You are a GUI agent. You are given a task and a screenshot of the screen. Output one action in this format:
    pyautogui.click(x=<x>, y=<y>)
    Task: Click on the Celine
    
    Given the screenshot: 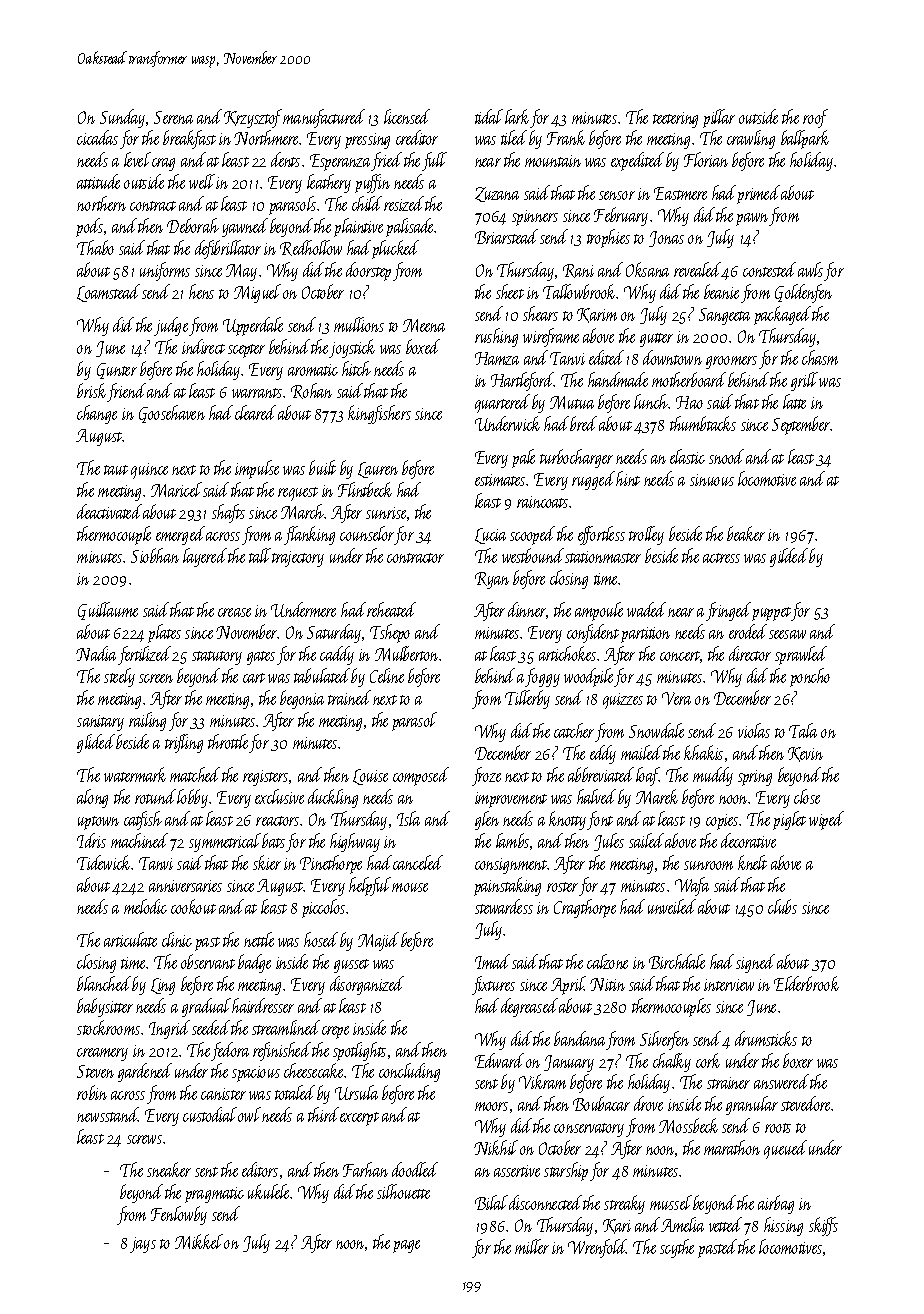 What is the action you would take?
    pyautogui.click(x=387, y=675)
